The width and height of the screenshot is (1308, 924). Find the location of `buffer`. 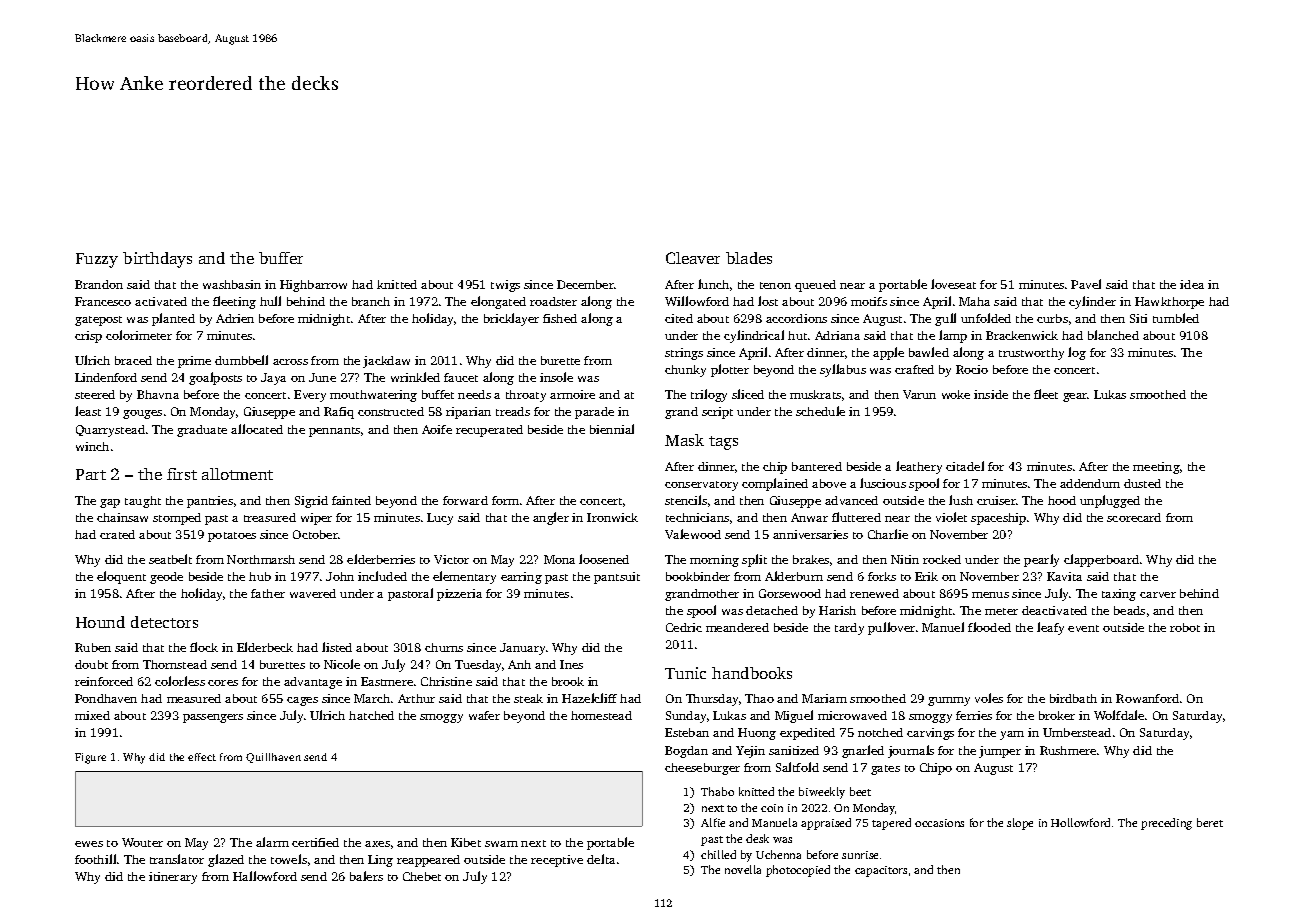

buffer is located at coordinates (281, 258).
